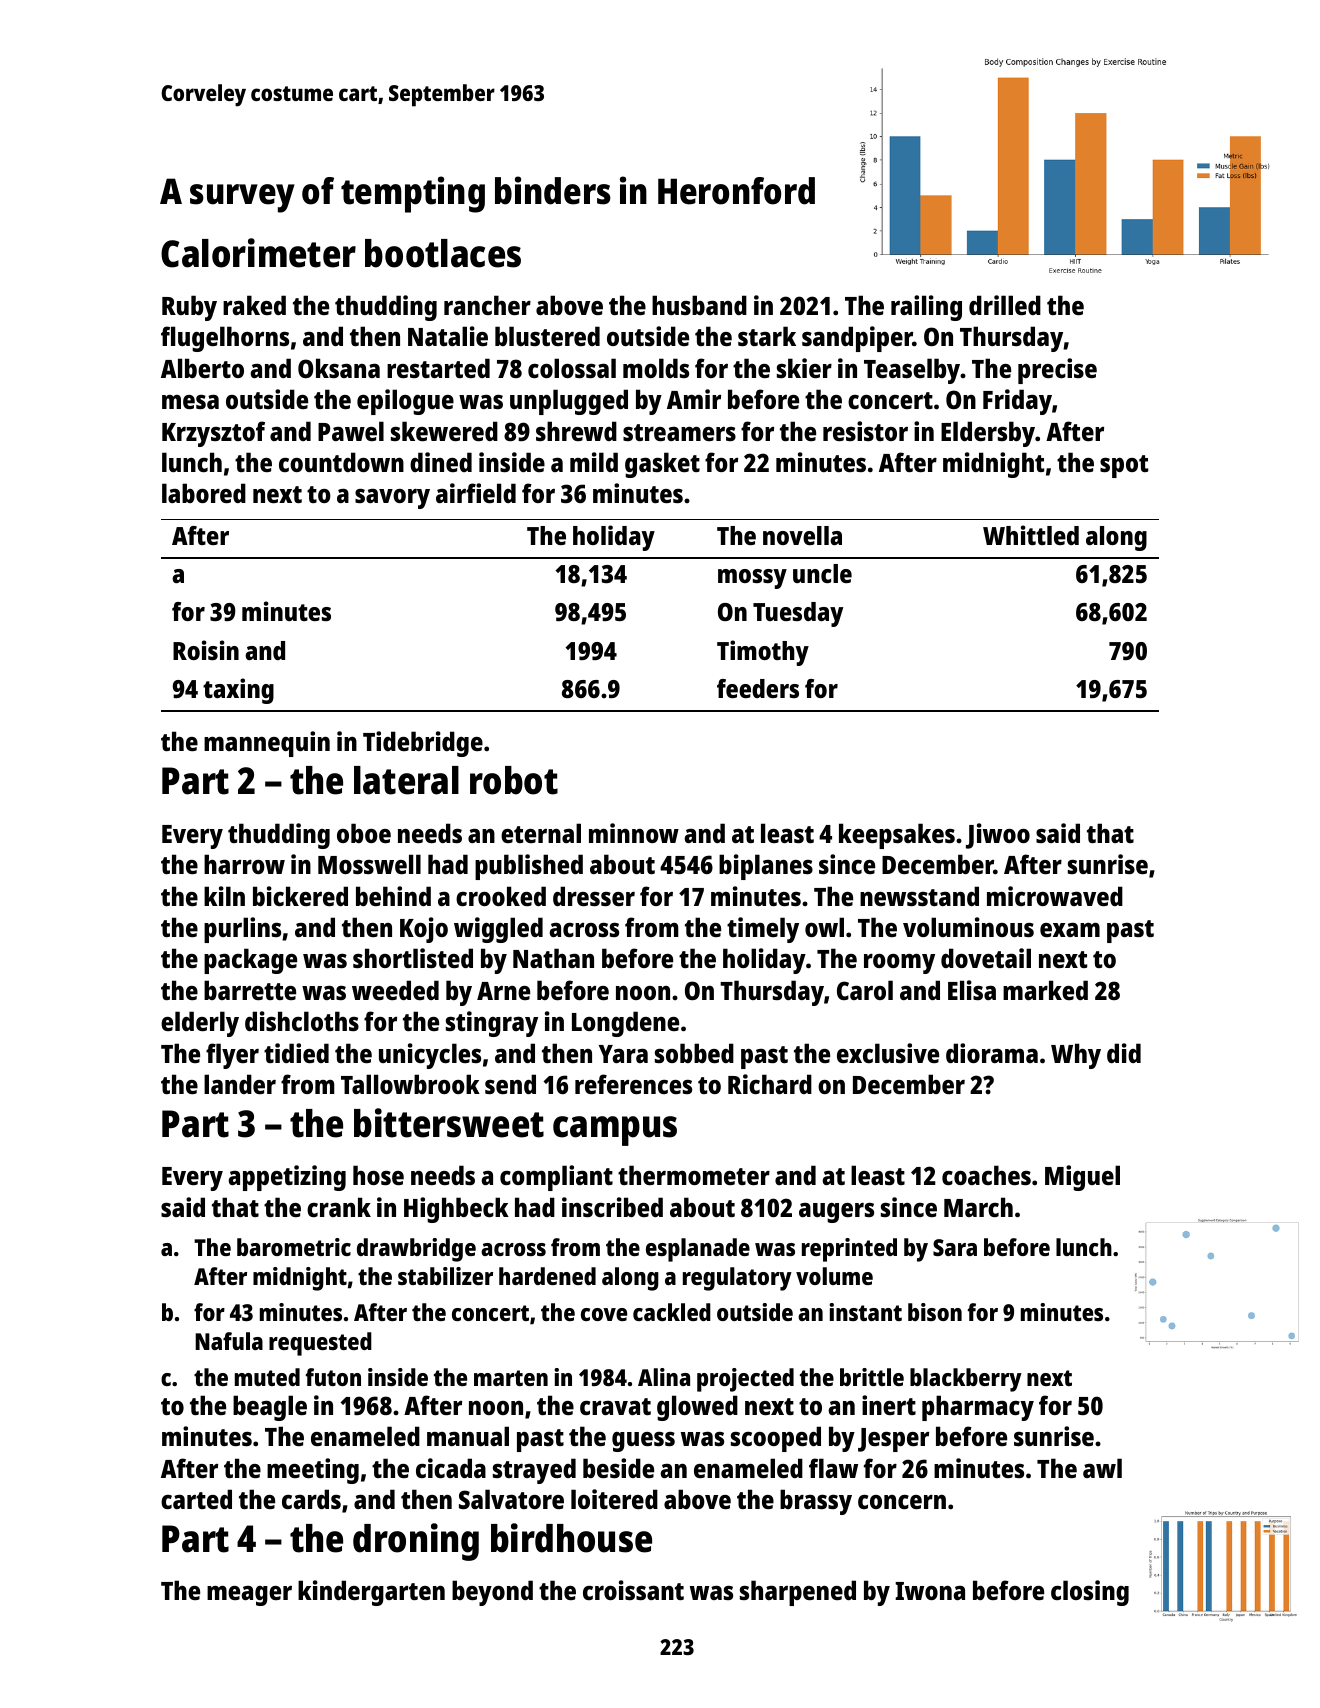  I want to click on microwaved, so click(1055, 896).
